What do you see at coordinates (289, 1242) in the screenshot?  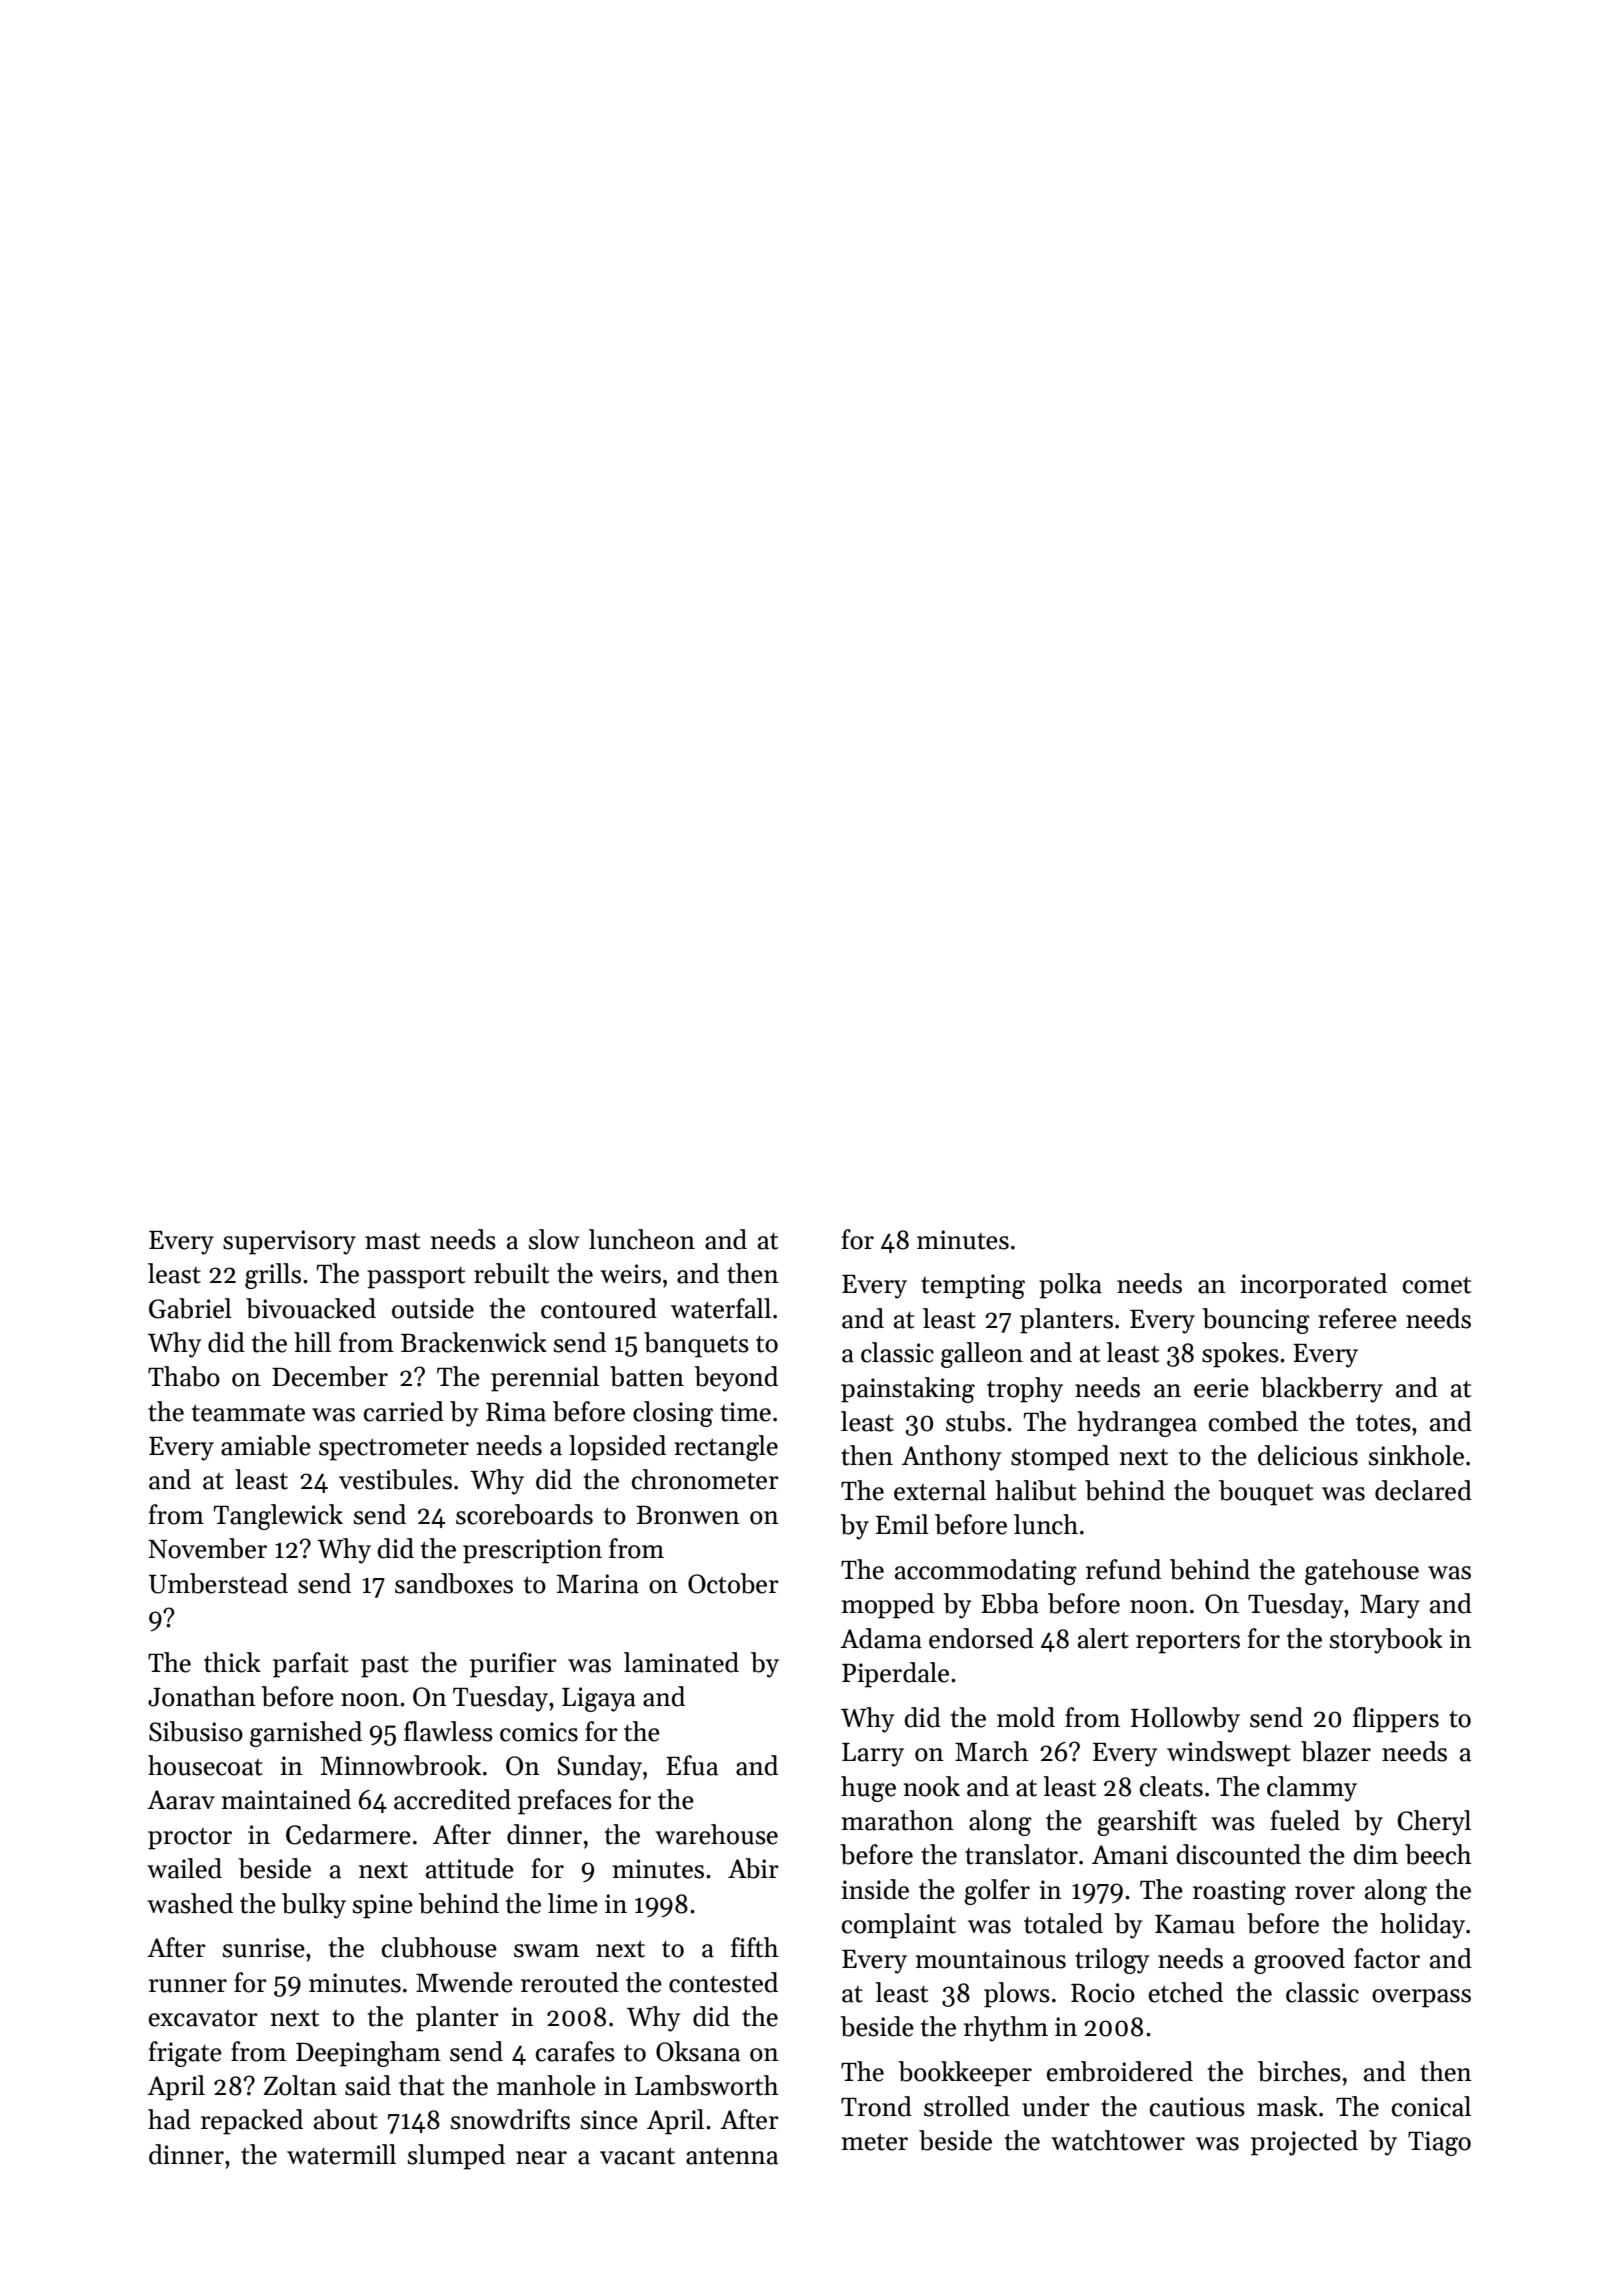 I see `supervisory` at bounding box center [289, 1242].
